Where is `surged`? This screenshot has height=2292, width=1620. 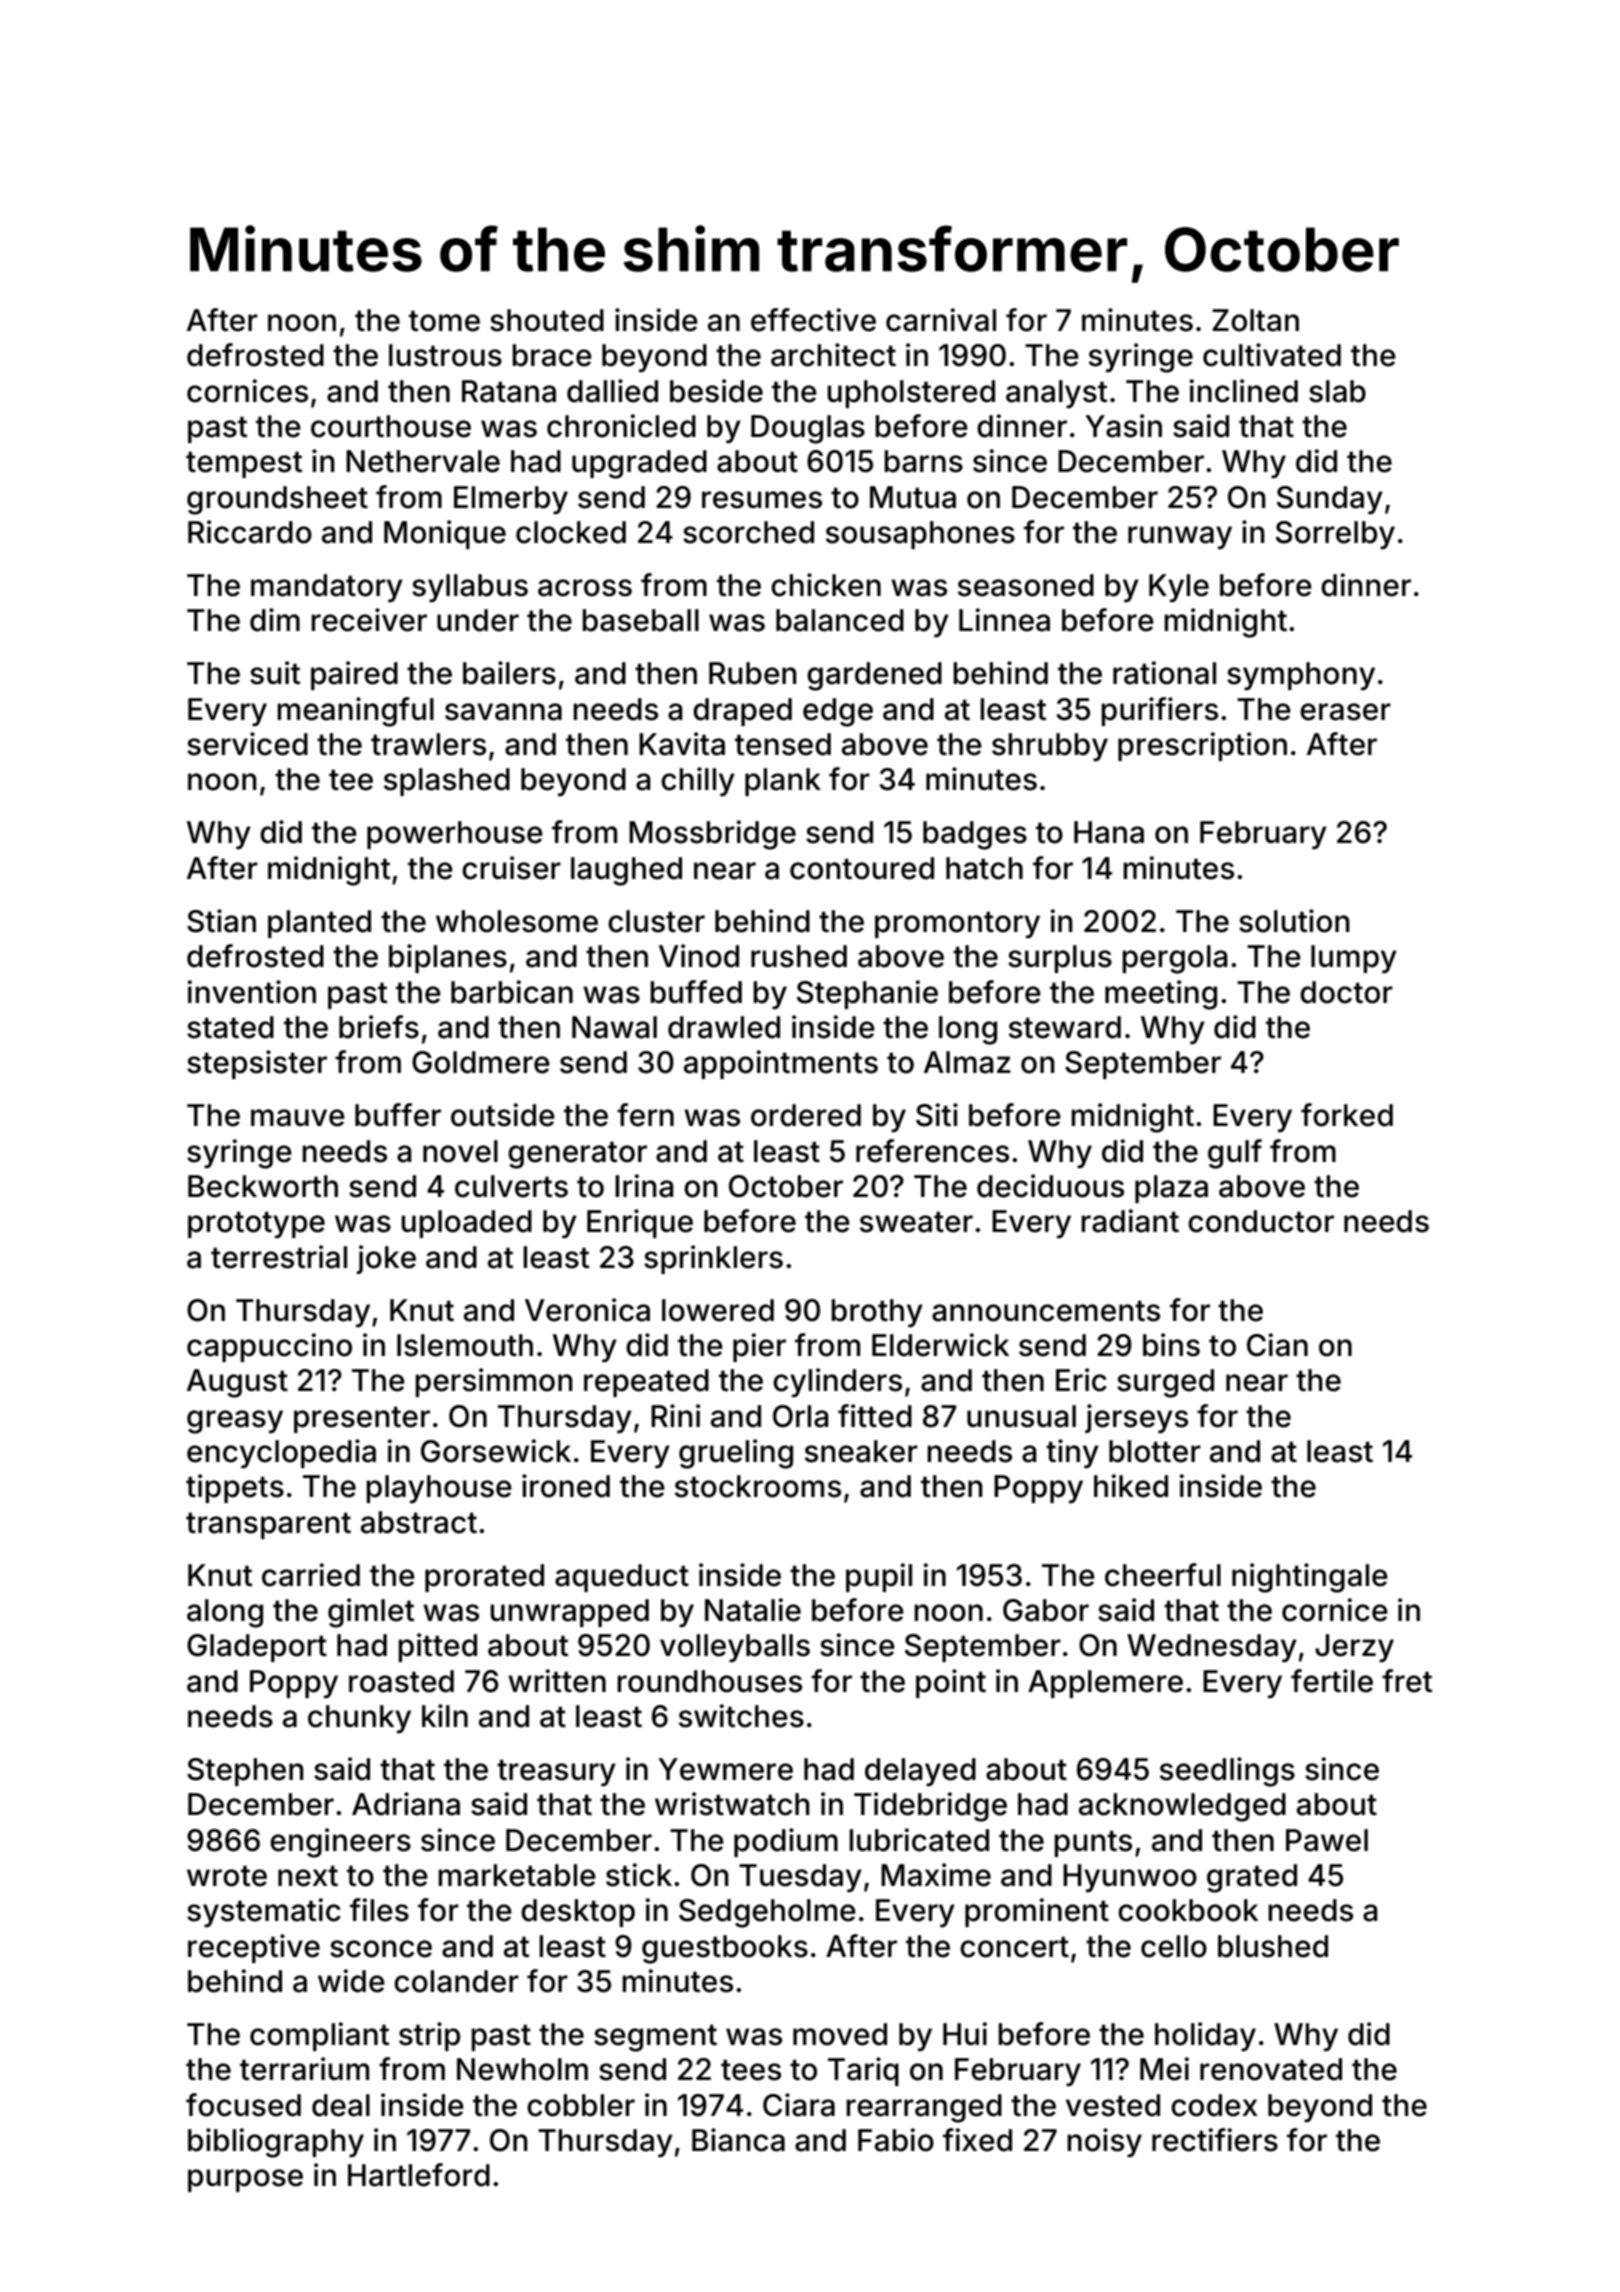 surged is located at coordinates (1165, 1383).
